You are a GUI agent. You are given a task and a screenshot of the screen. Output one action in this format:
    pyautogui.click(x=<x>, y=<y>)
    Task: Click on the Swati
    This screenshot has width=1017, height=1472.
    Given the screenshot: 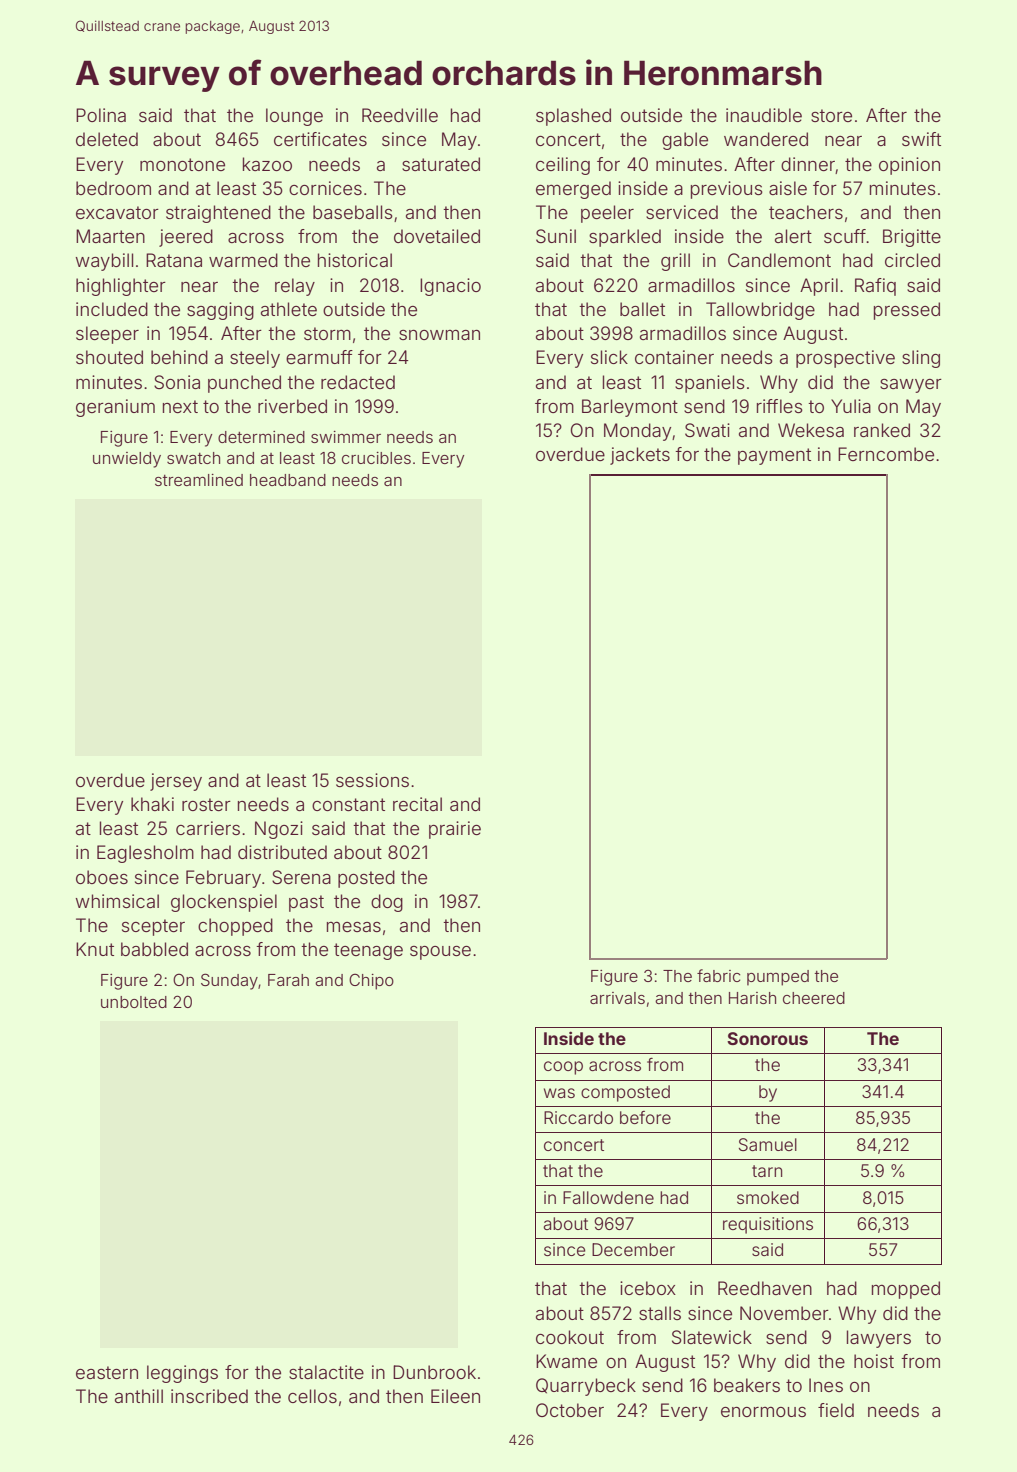 What is the action you would take?
    pyautogui.click(x=707, y=430)
